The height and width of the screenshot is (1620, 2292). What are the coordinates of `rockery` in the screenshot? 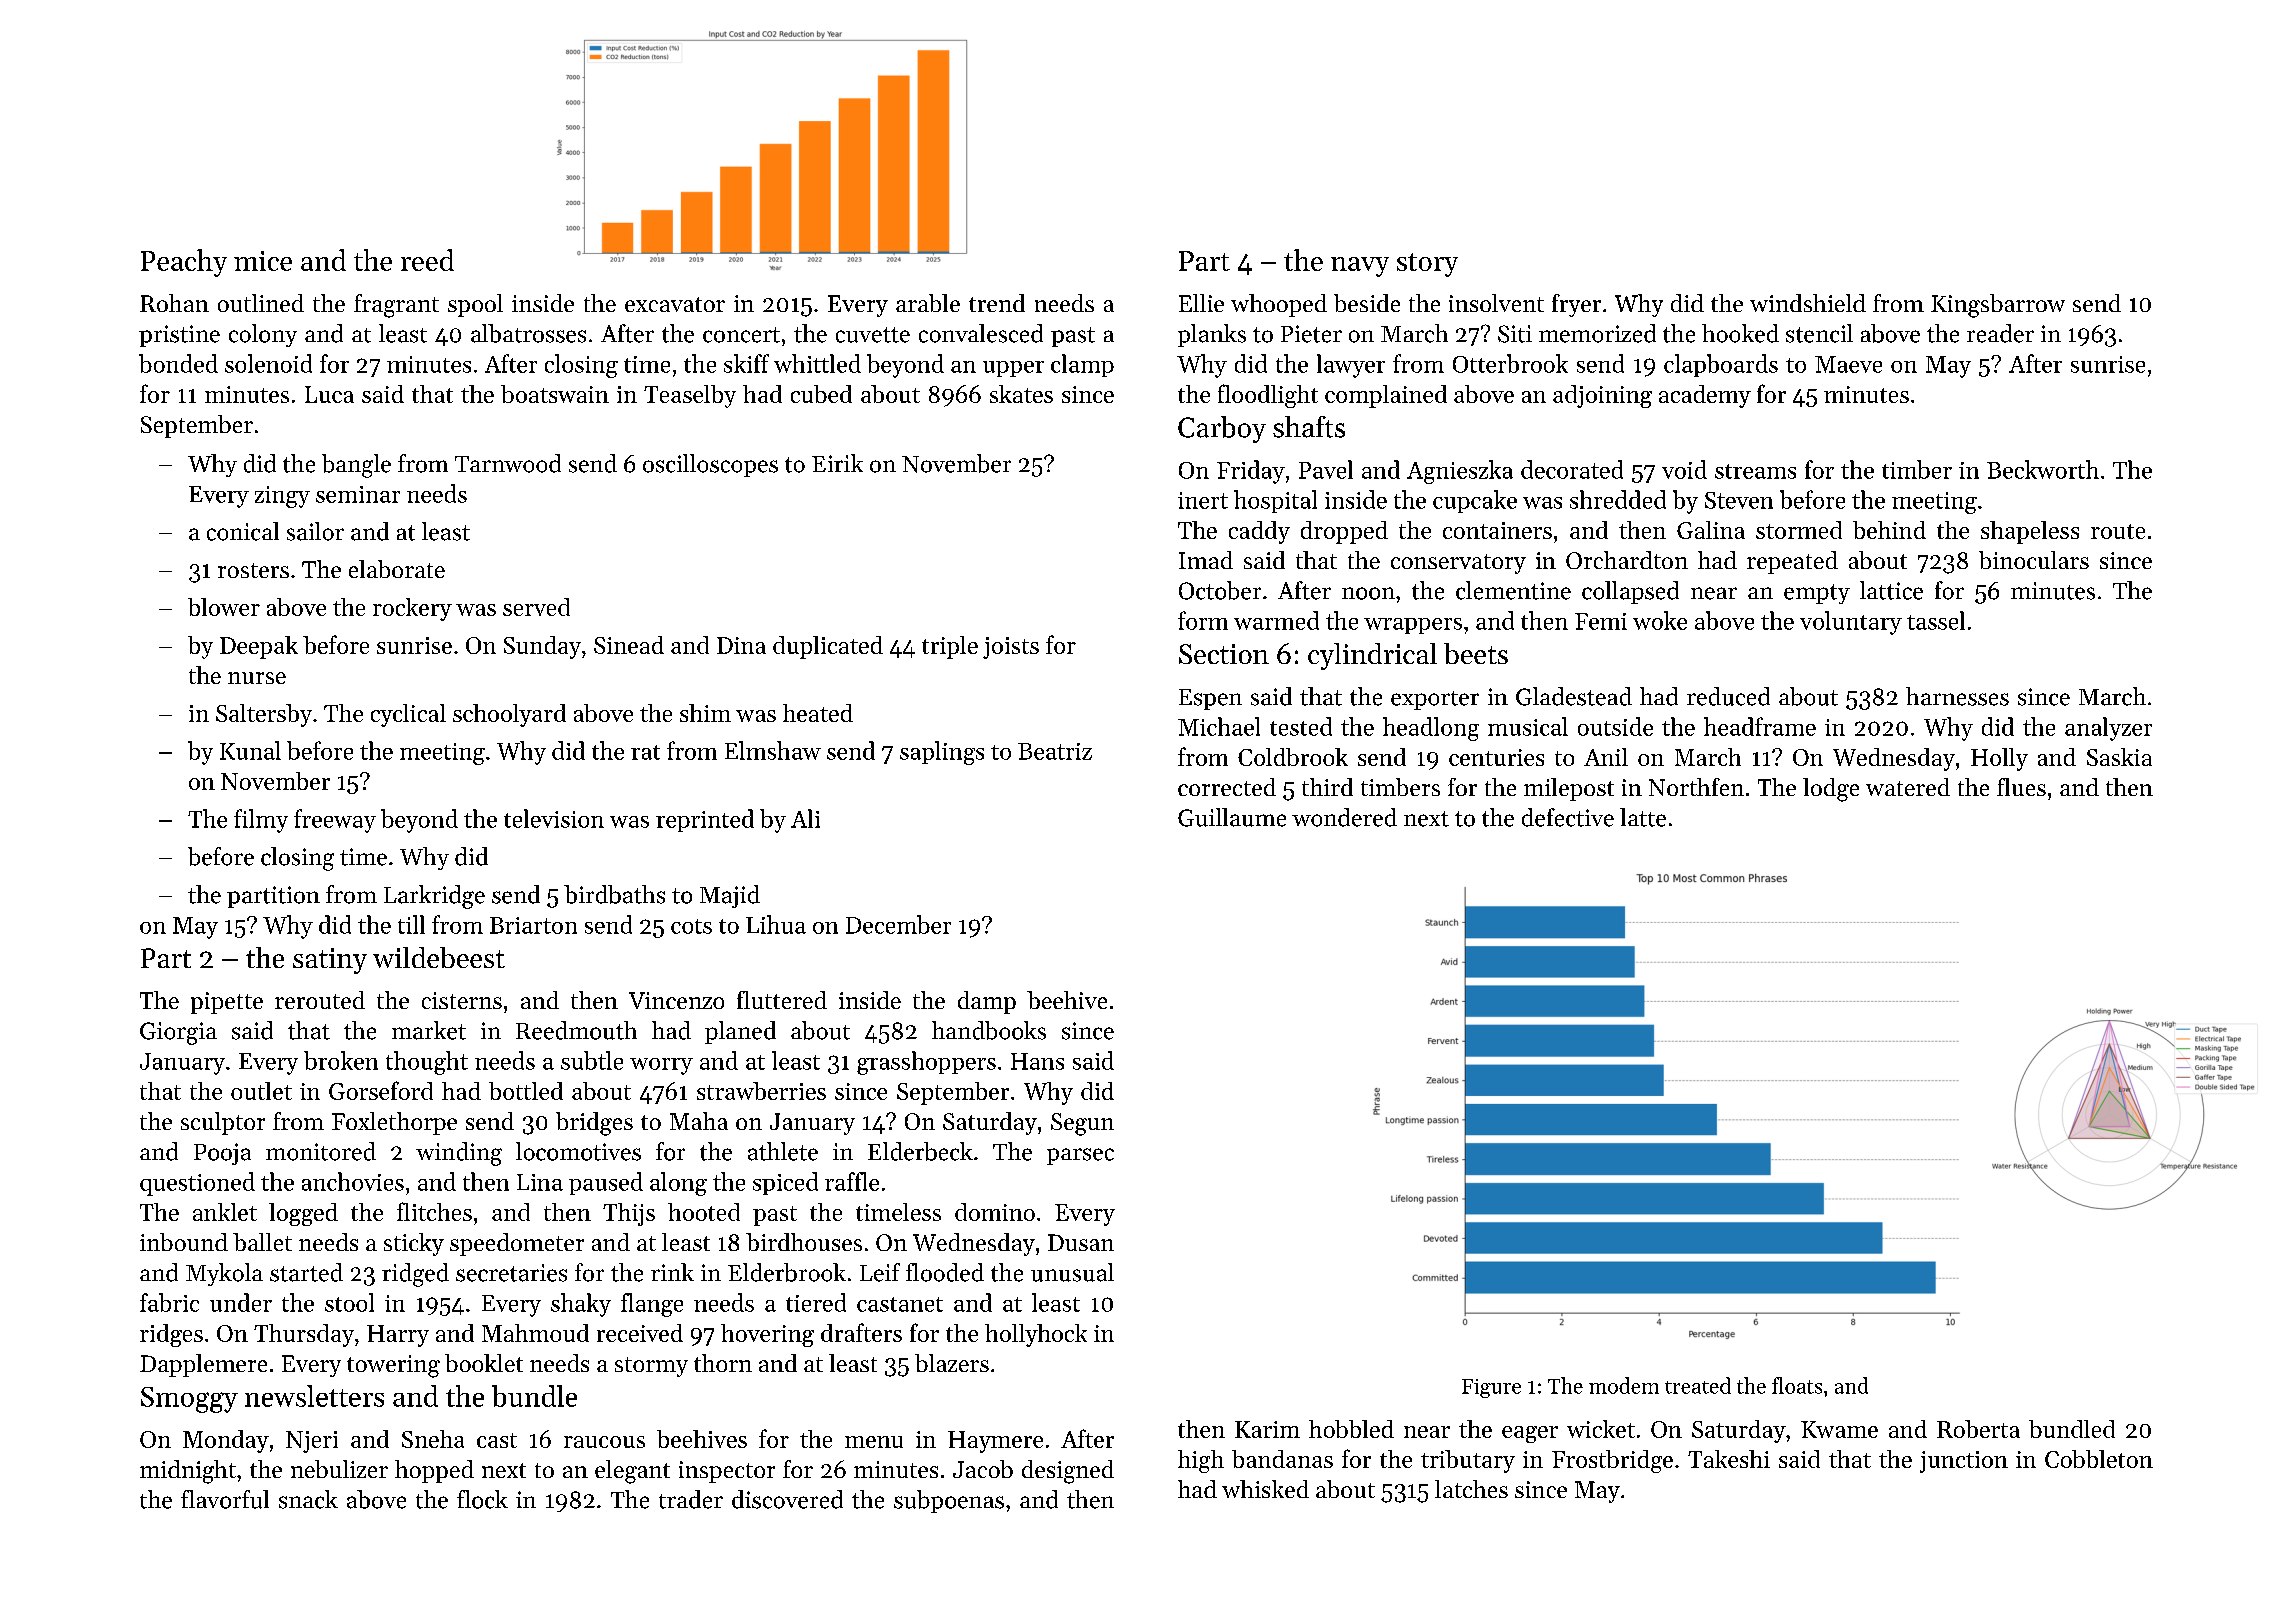 It's located at (412, 609).
